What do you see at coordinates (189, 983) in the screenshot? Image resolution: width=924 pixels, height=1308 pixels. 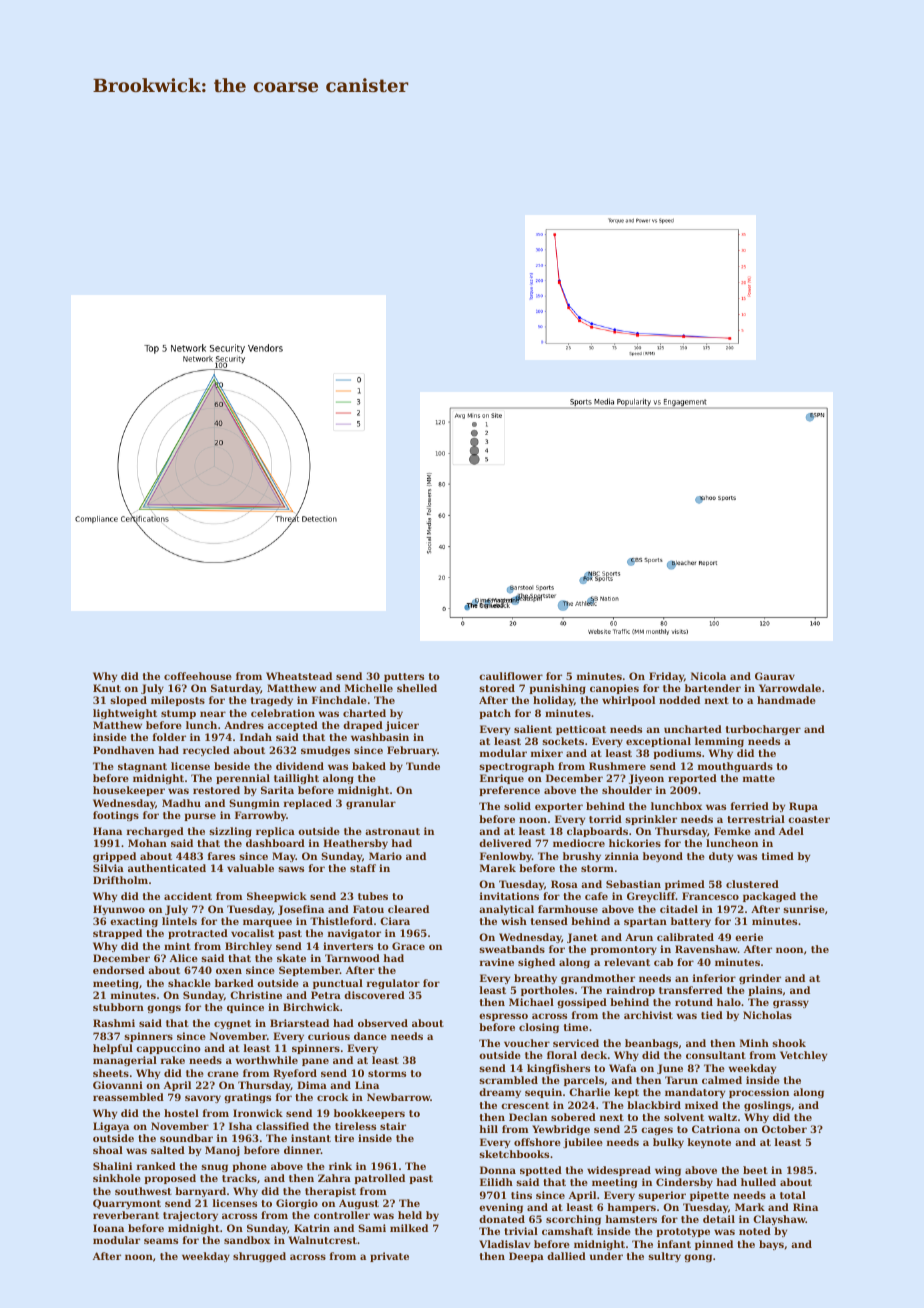 I see `shackle` at bounding box center [189, 983].
